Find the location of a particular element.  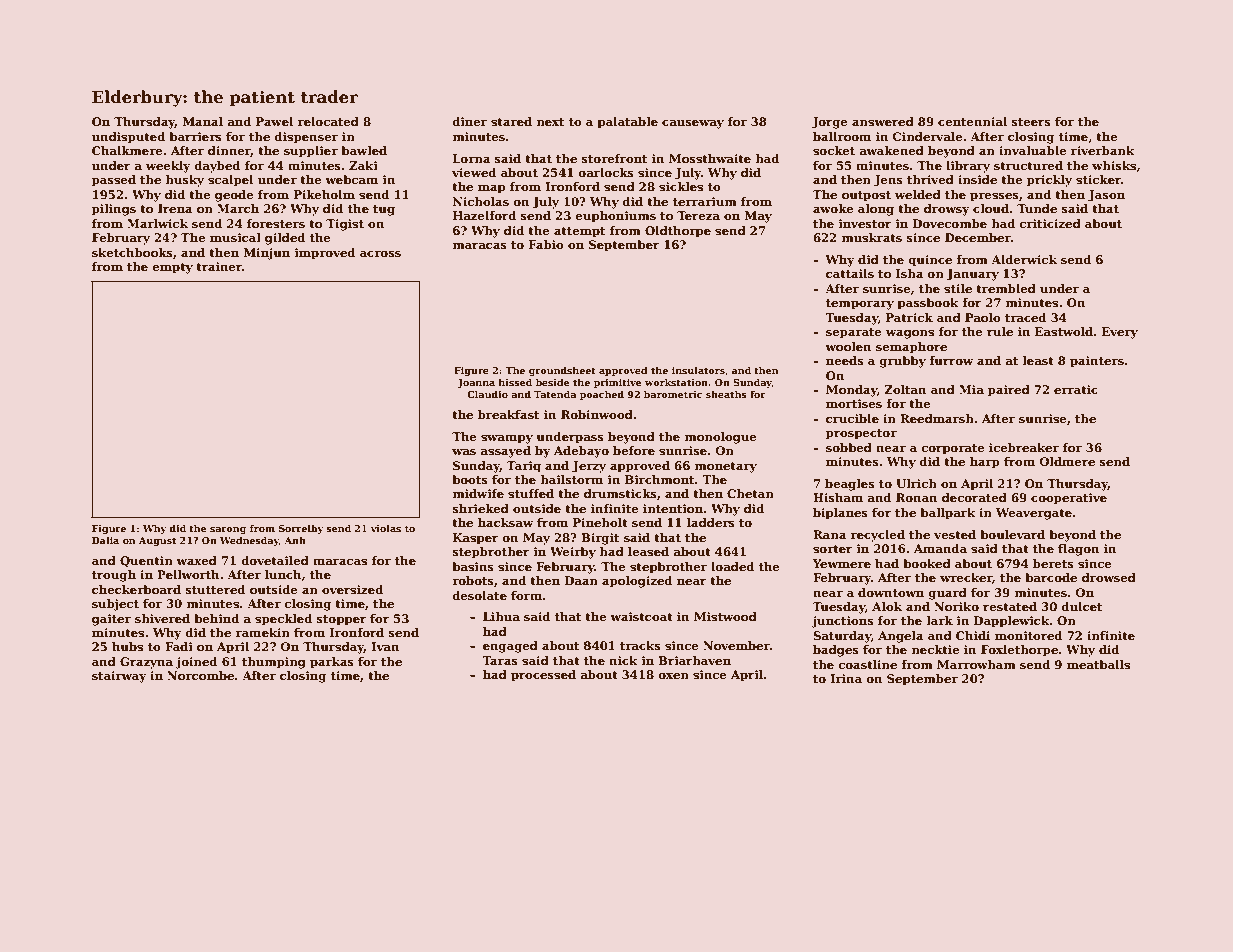

relocated is located at coordinates (328, 121).
